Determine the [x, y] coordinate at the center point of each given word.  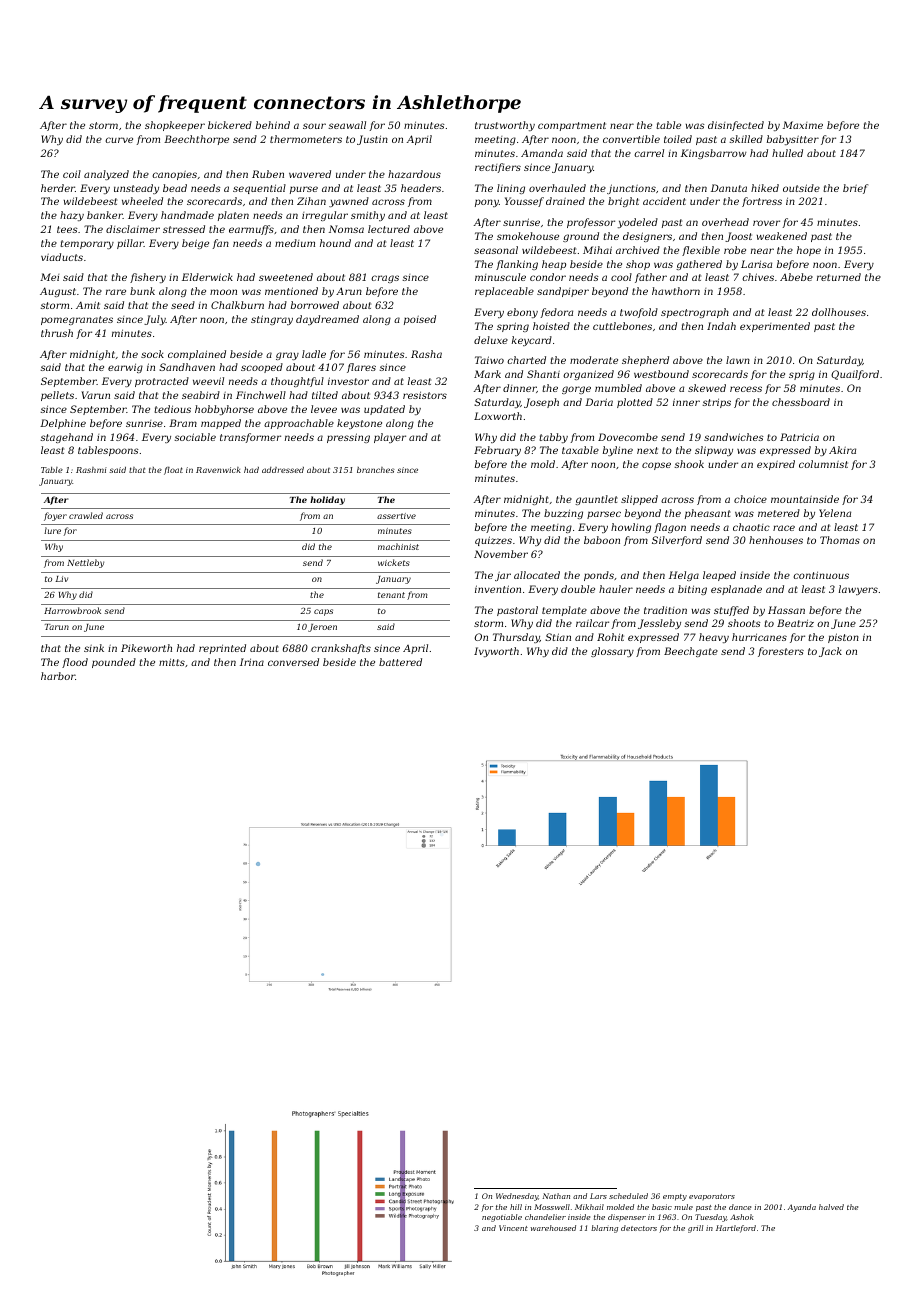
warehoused [553, 1228]
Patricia [799, 437]
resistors [425, 395]
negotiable [502, 1218]
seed [183, 305]
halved [831, 1207]
